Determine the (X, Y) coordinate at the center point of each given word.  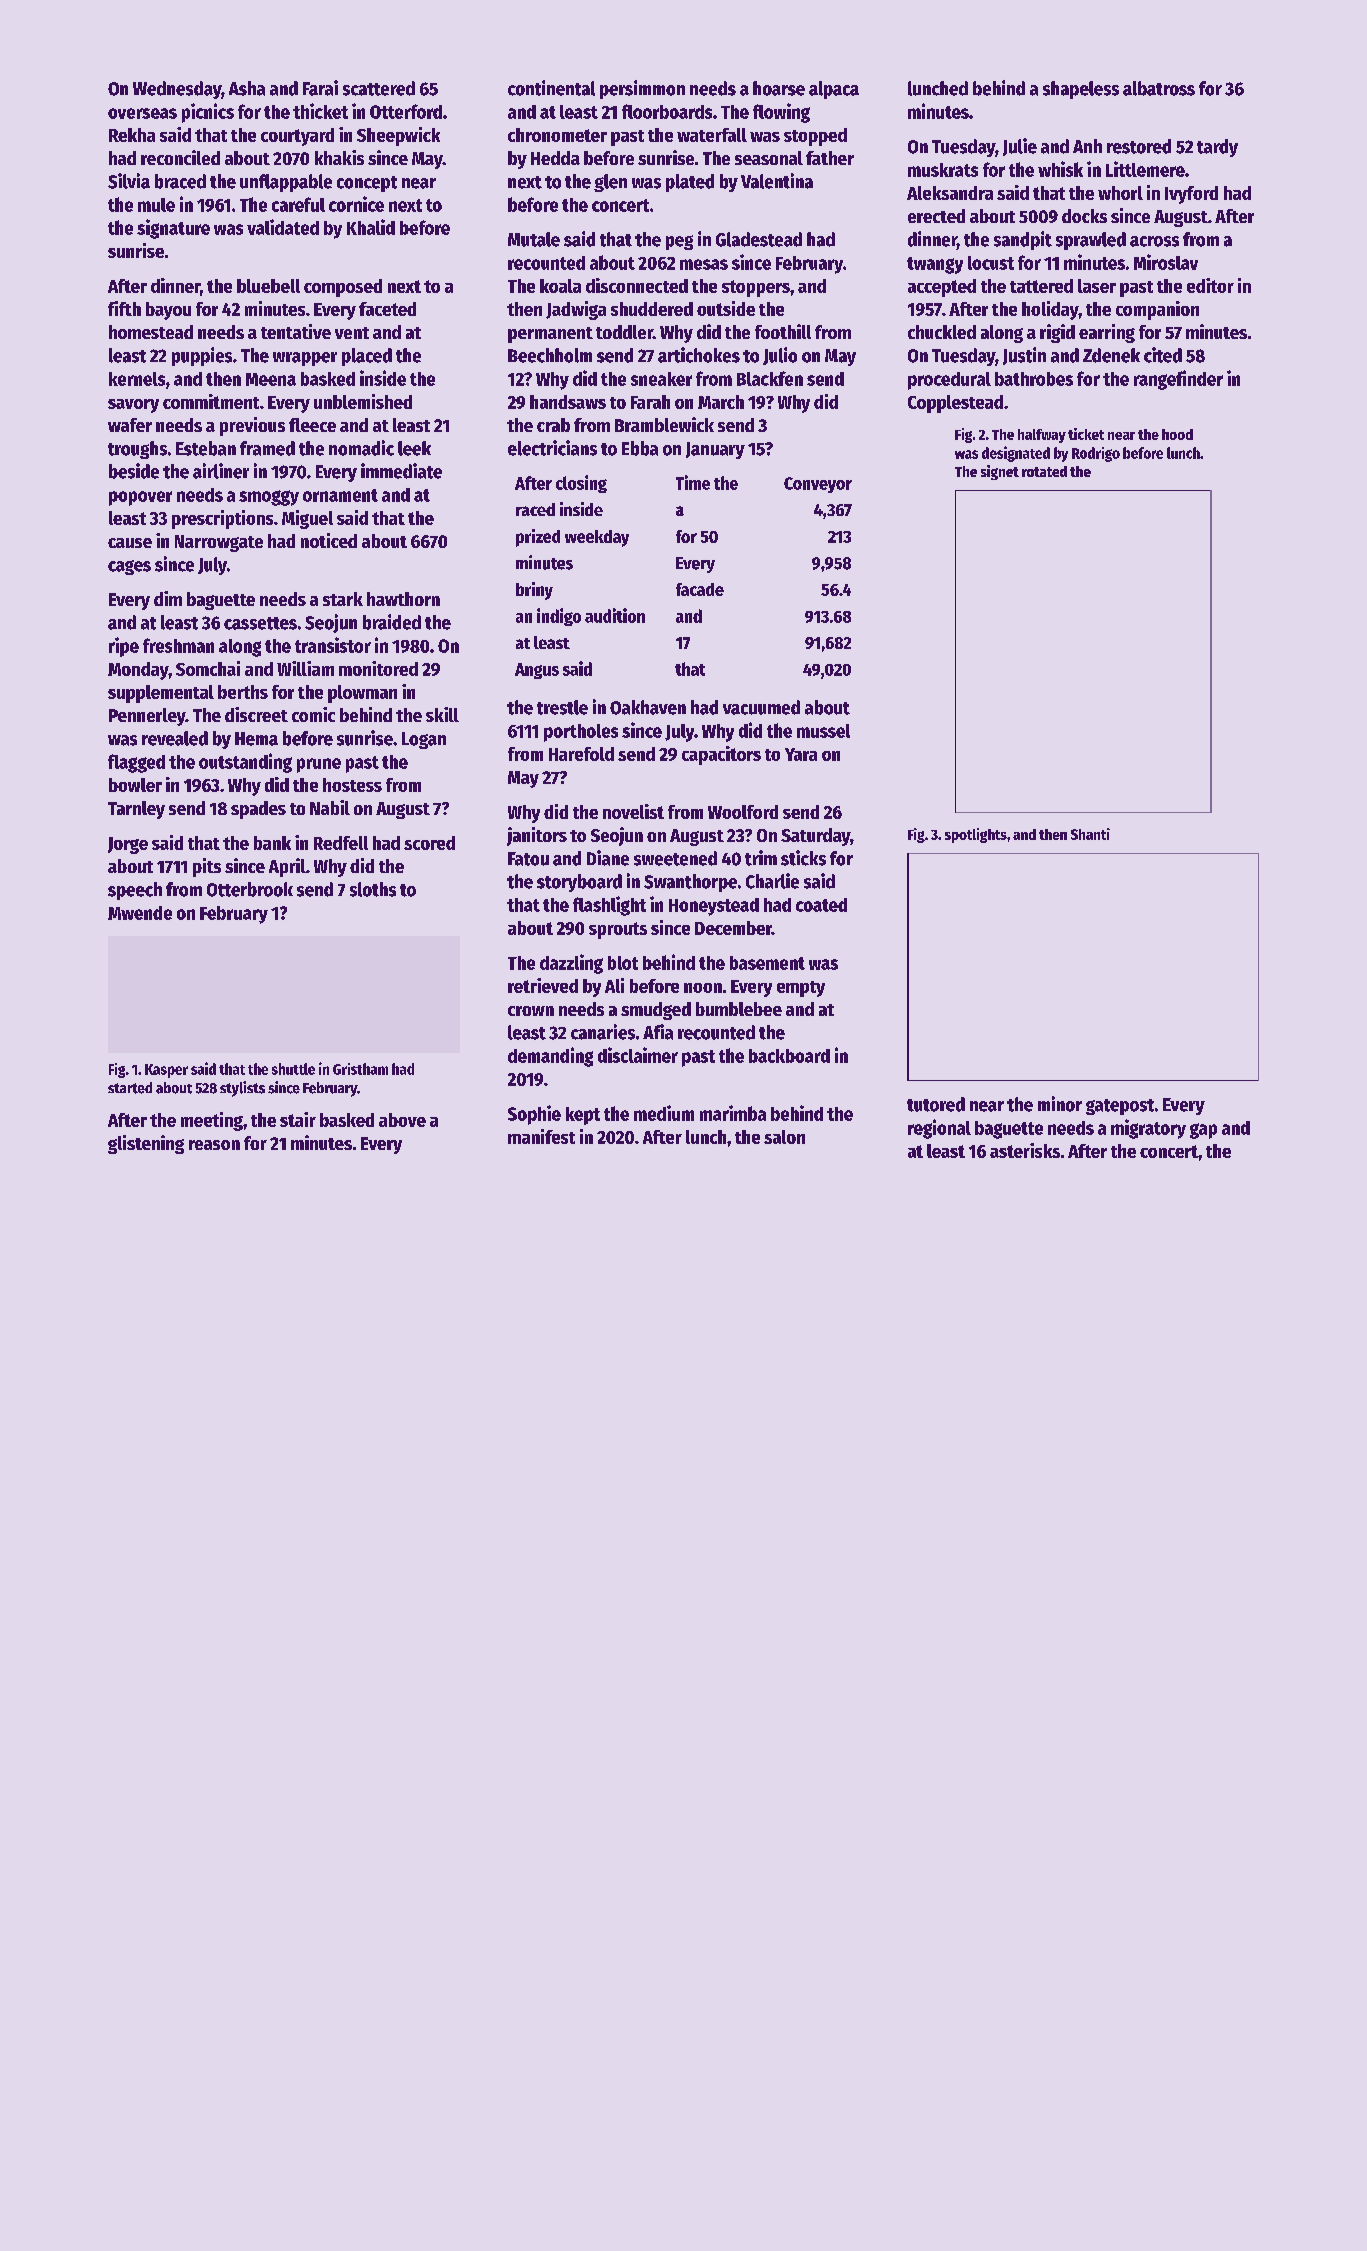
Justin (1024, 356)
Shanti (1090, 834)
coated (821, 905)
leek (414, 448)
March (721, 402)
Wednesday (177, 90)
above (402, 1120)
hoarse (779, 88)
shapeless (1081, 90)
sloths (373, 889)
